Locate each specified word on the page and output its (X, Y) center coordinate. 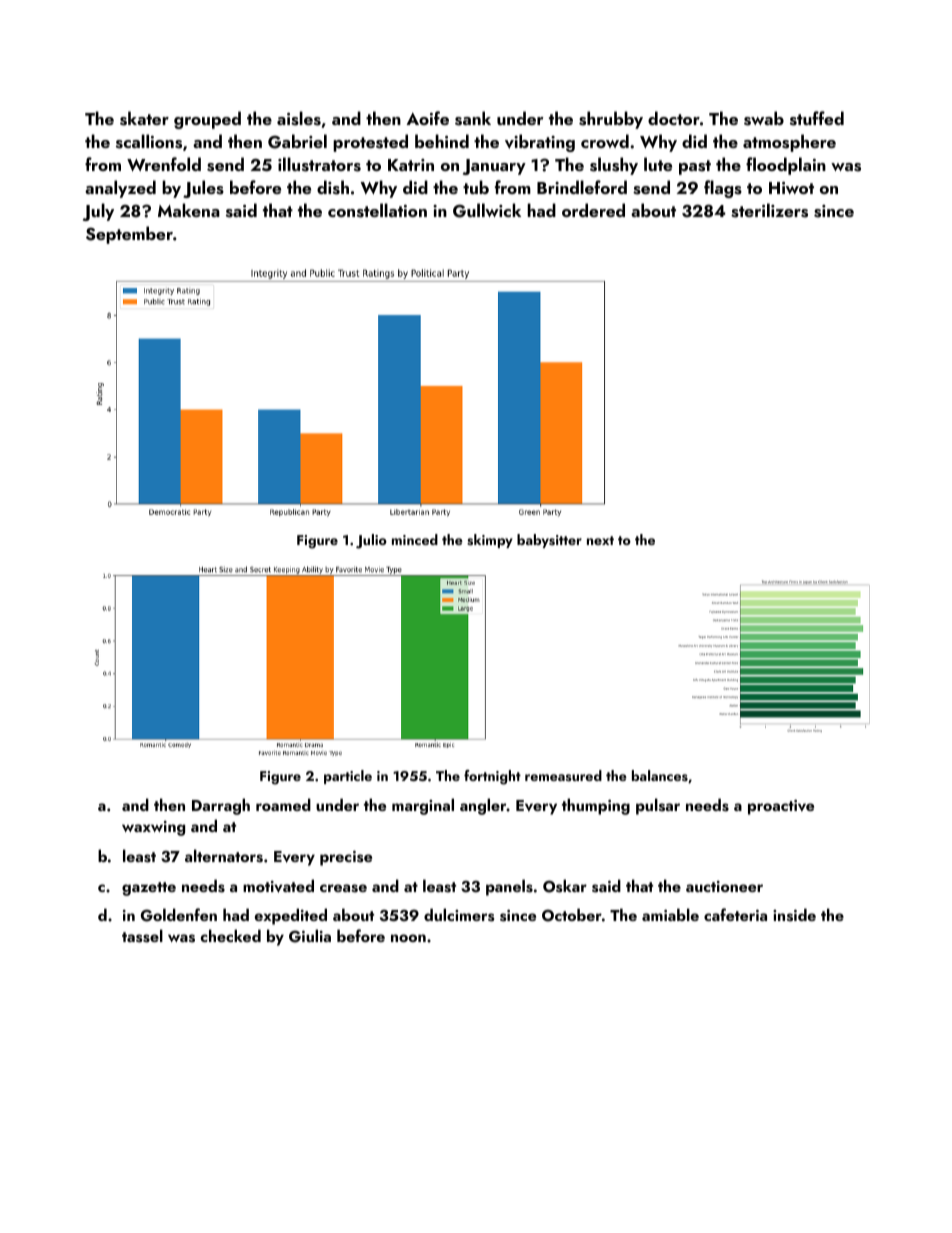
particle (348, 777)
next (600, 540)
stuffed (817, 118)
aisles (299, 118)
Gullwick (487, 210)
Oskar (565, 886)
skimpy (490, 541)
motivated (278, 886)
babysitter (549, 541)
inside (794, 915)
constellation (377, 210)
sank (473, 118)
